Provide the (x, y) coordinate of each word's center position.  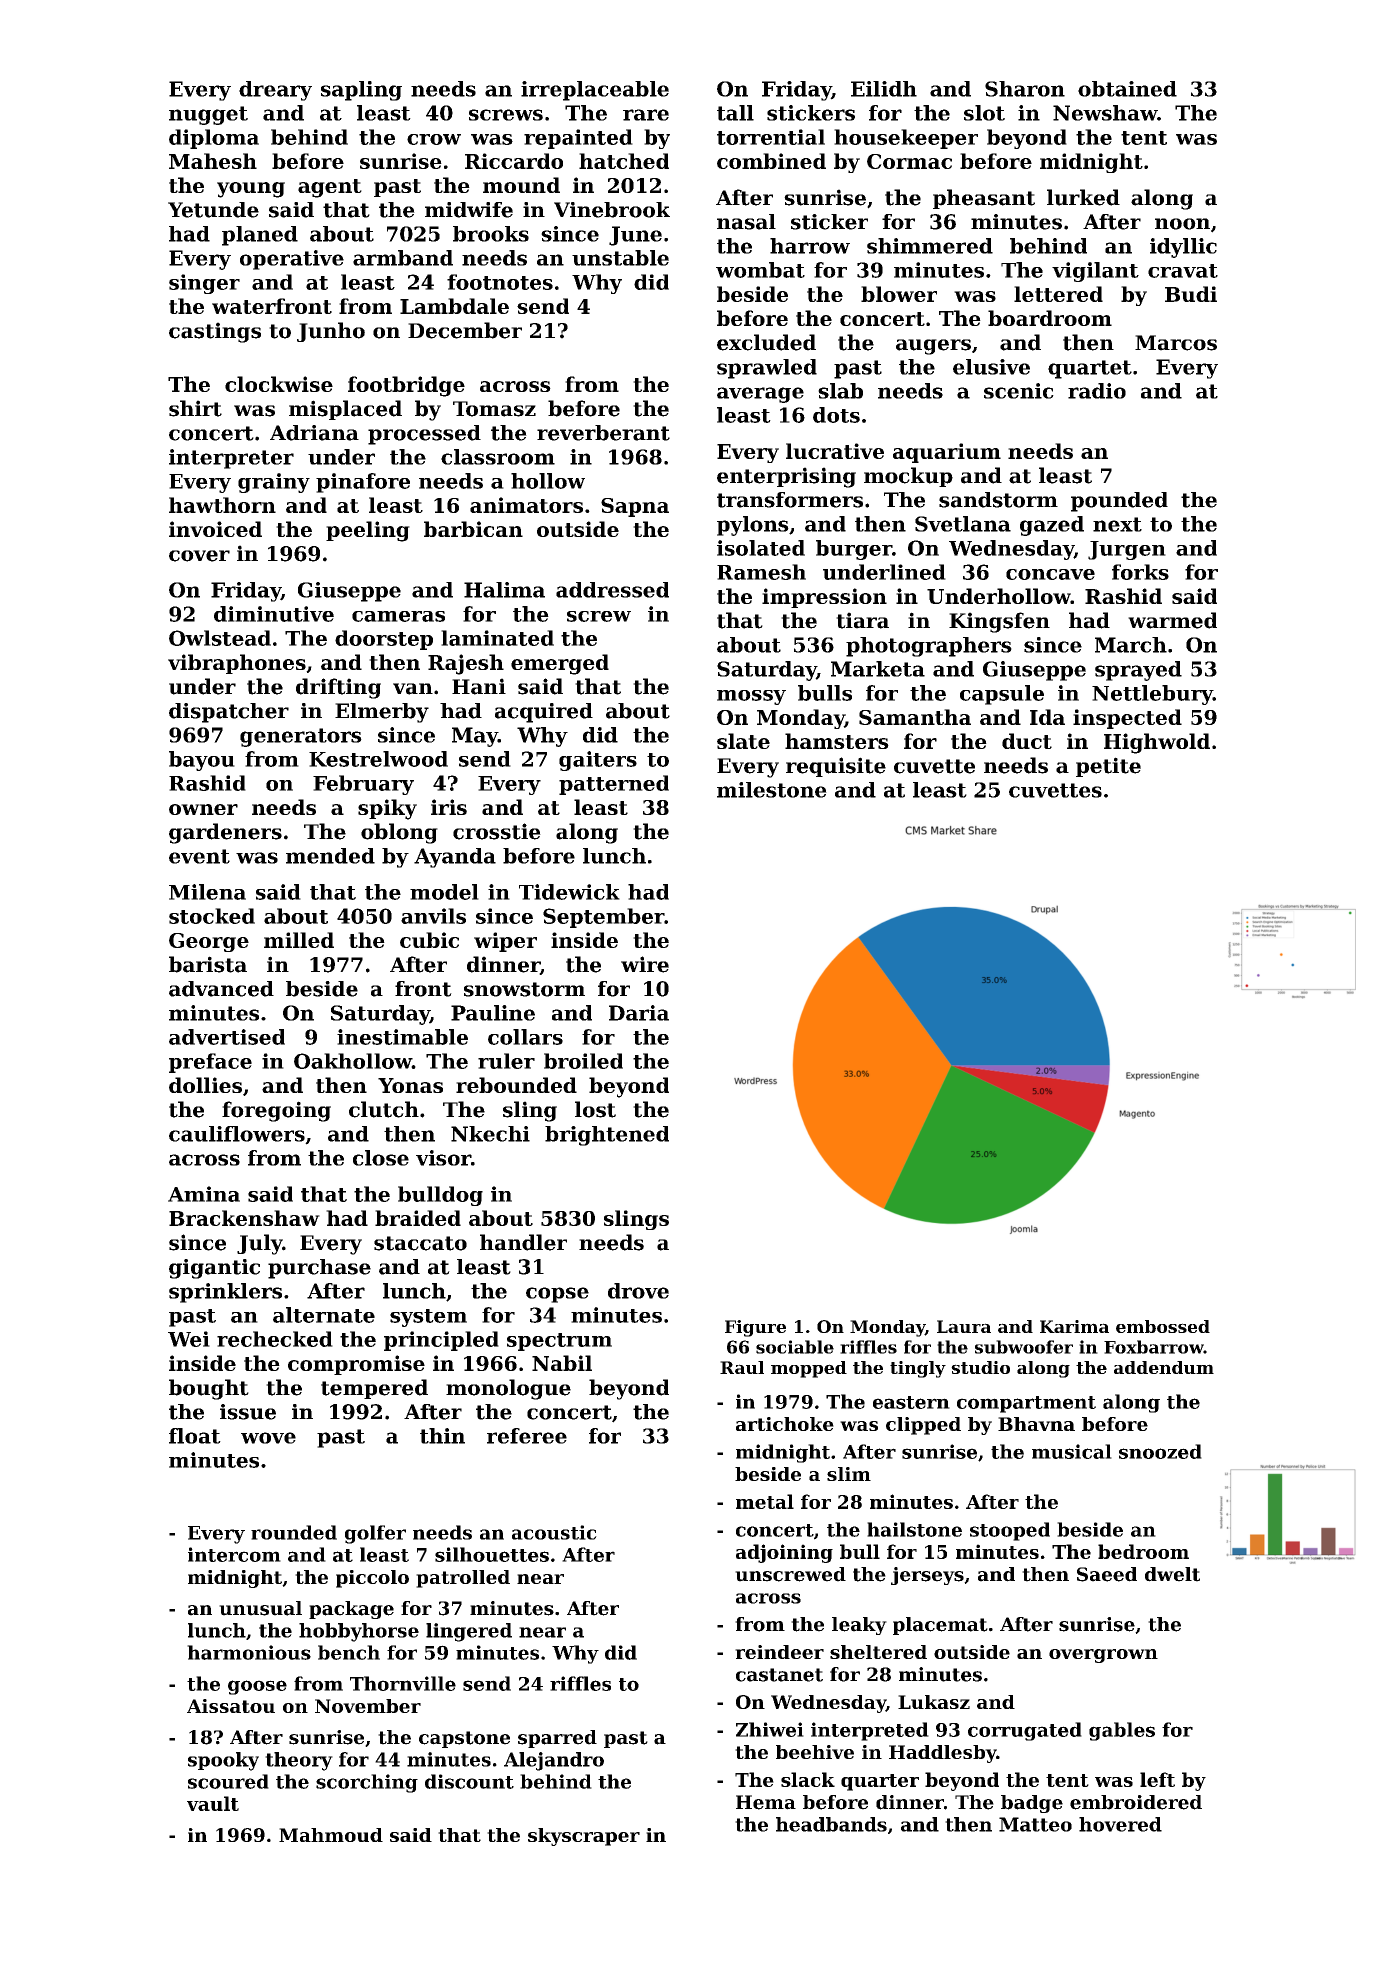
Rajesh (466, 664)
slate (743, 741)
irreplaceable (595, 91)
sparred (557, 1739)
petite (1108, 767)
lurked (1083, 197)
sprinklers (225, 1293)
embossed (1163, 1326)
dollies (205, 1085)
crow (434, 139)
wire (645, 964)
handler (523, 1242)
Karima (1074, 1326)
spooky (223, 1761)
